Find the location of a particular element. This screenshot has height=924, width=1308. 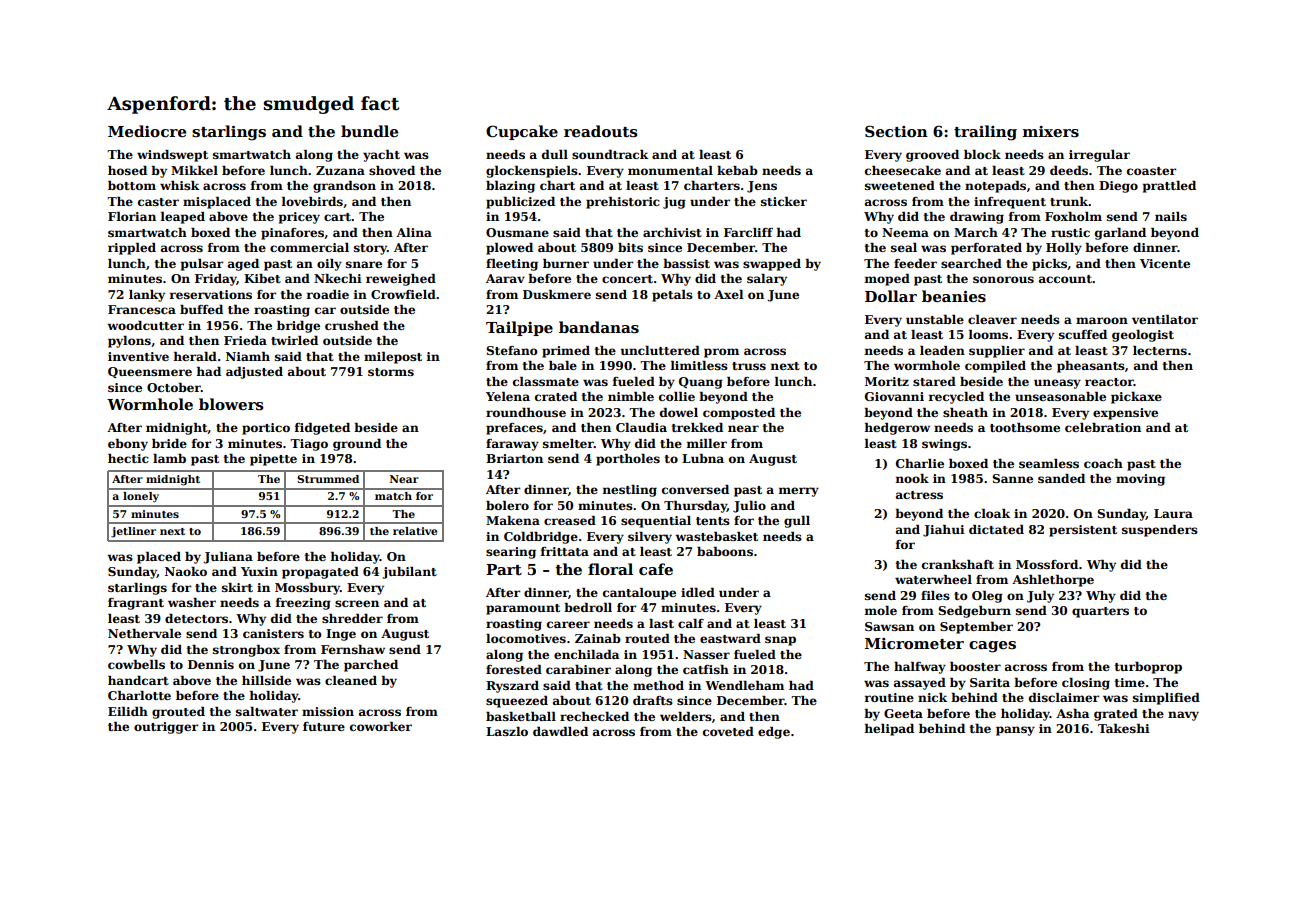

celebration is located at coordinates (1103, 427).
